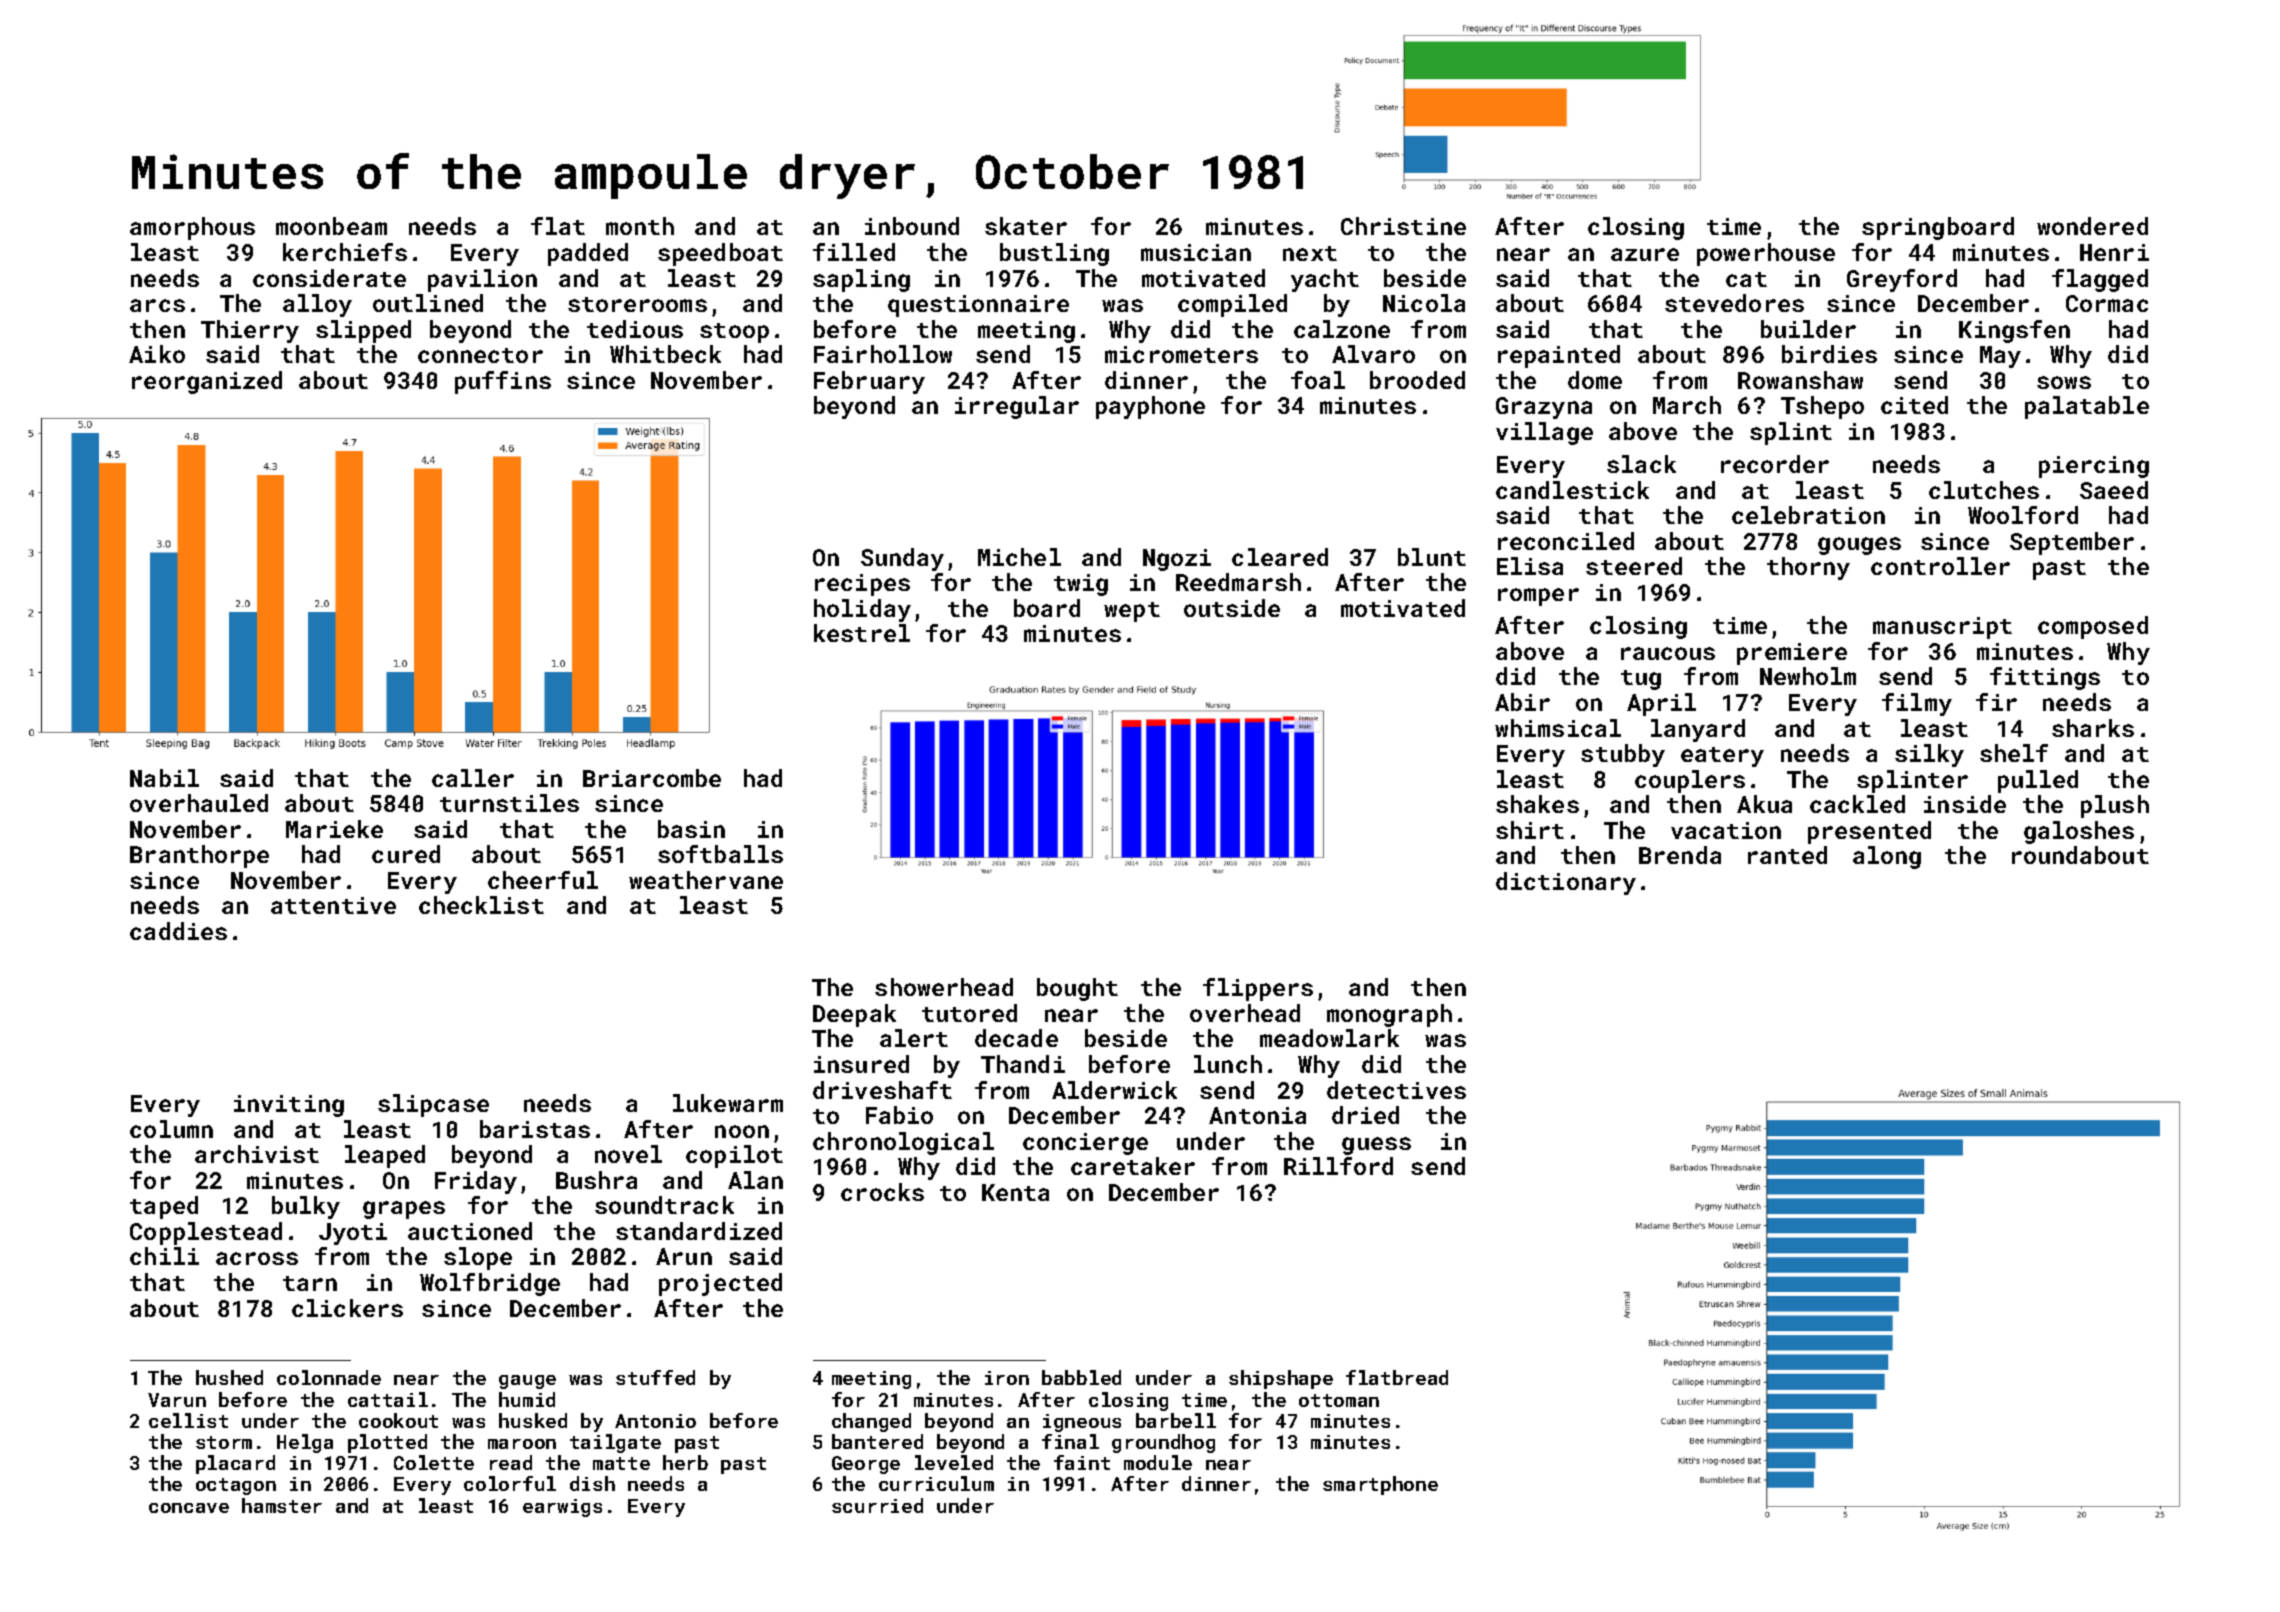 Image resolution: width=2280 pixels, height=1612 pixels. Describe the element at coordinates (706, 880) in the screenshot. I see `weathervane` at that location.
